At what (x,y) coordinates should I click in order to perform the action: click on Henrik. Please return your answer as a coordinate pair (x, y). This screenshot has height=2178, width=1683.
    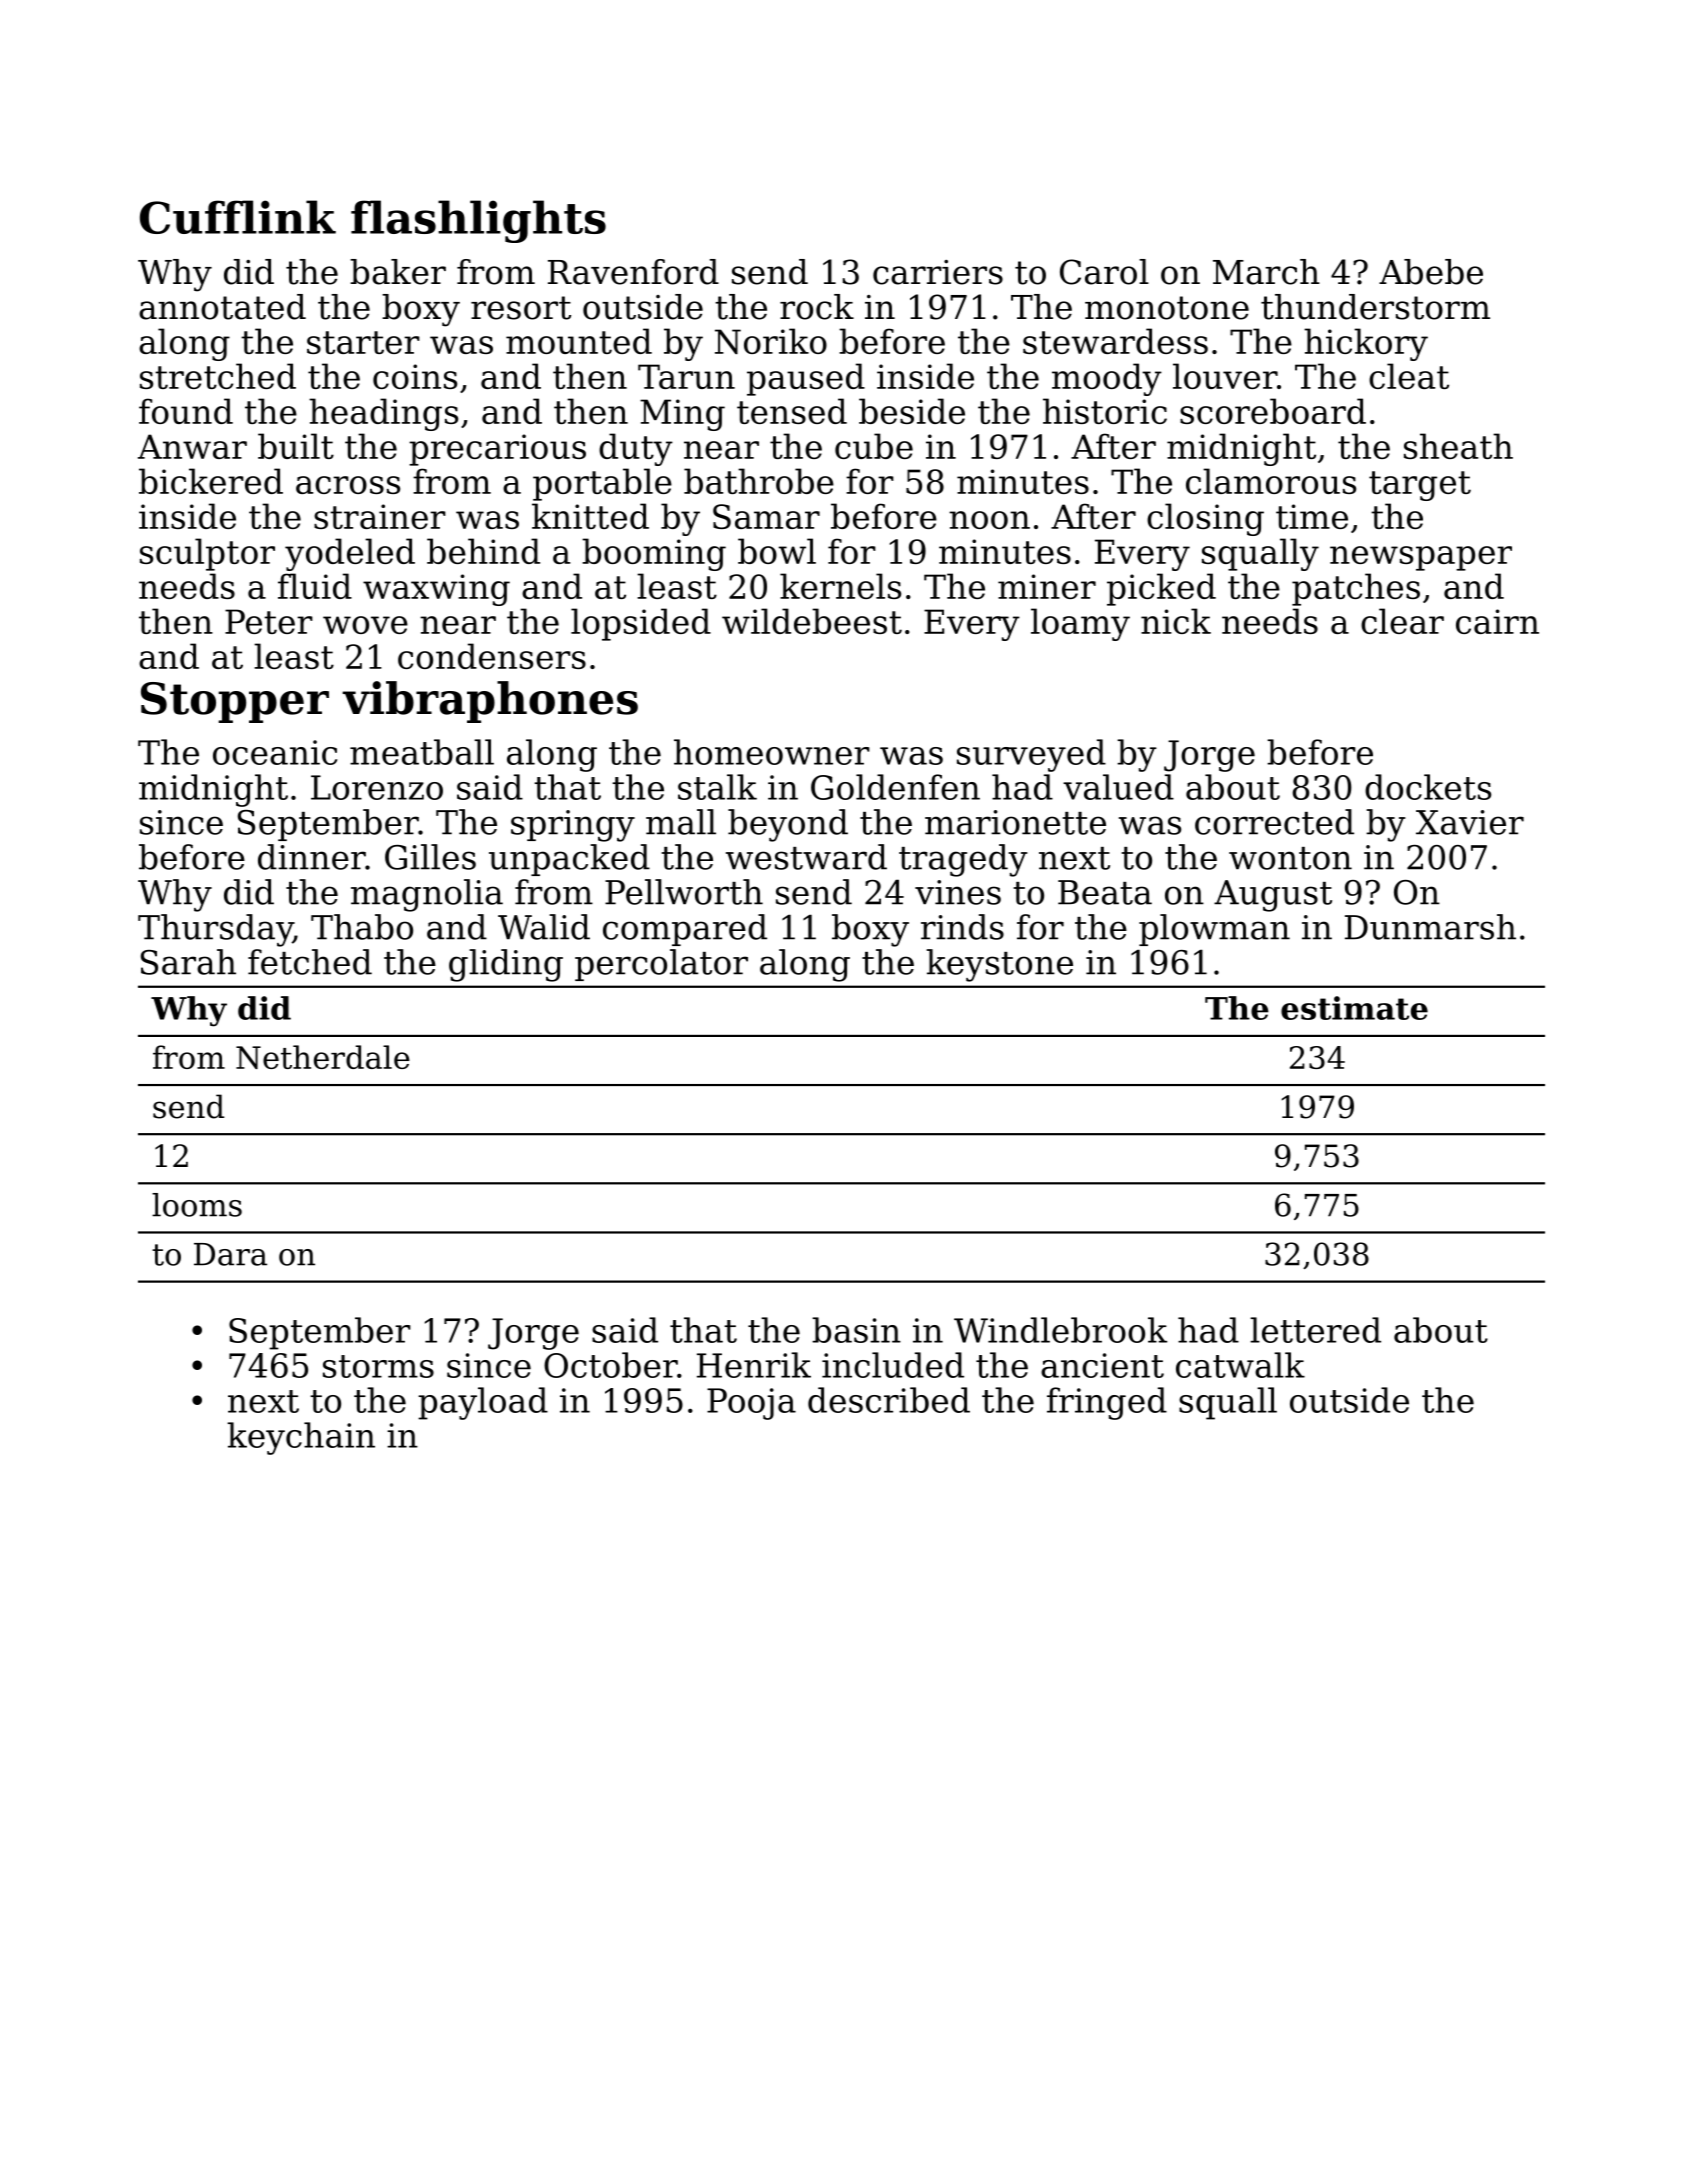
    Looking at the image, I should click on (754, 1365).
